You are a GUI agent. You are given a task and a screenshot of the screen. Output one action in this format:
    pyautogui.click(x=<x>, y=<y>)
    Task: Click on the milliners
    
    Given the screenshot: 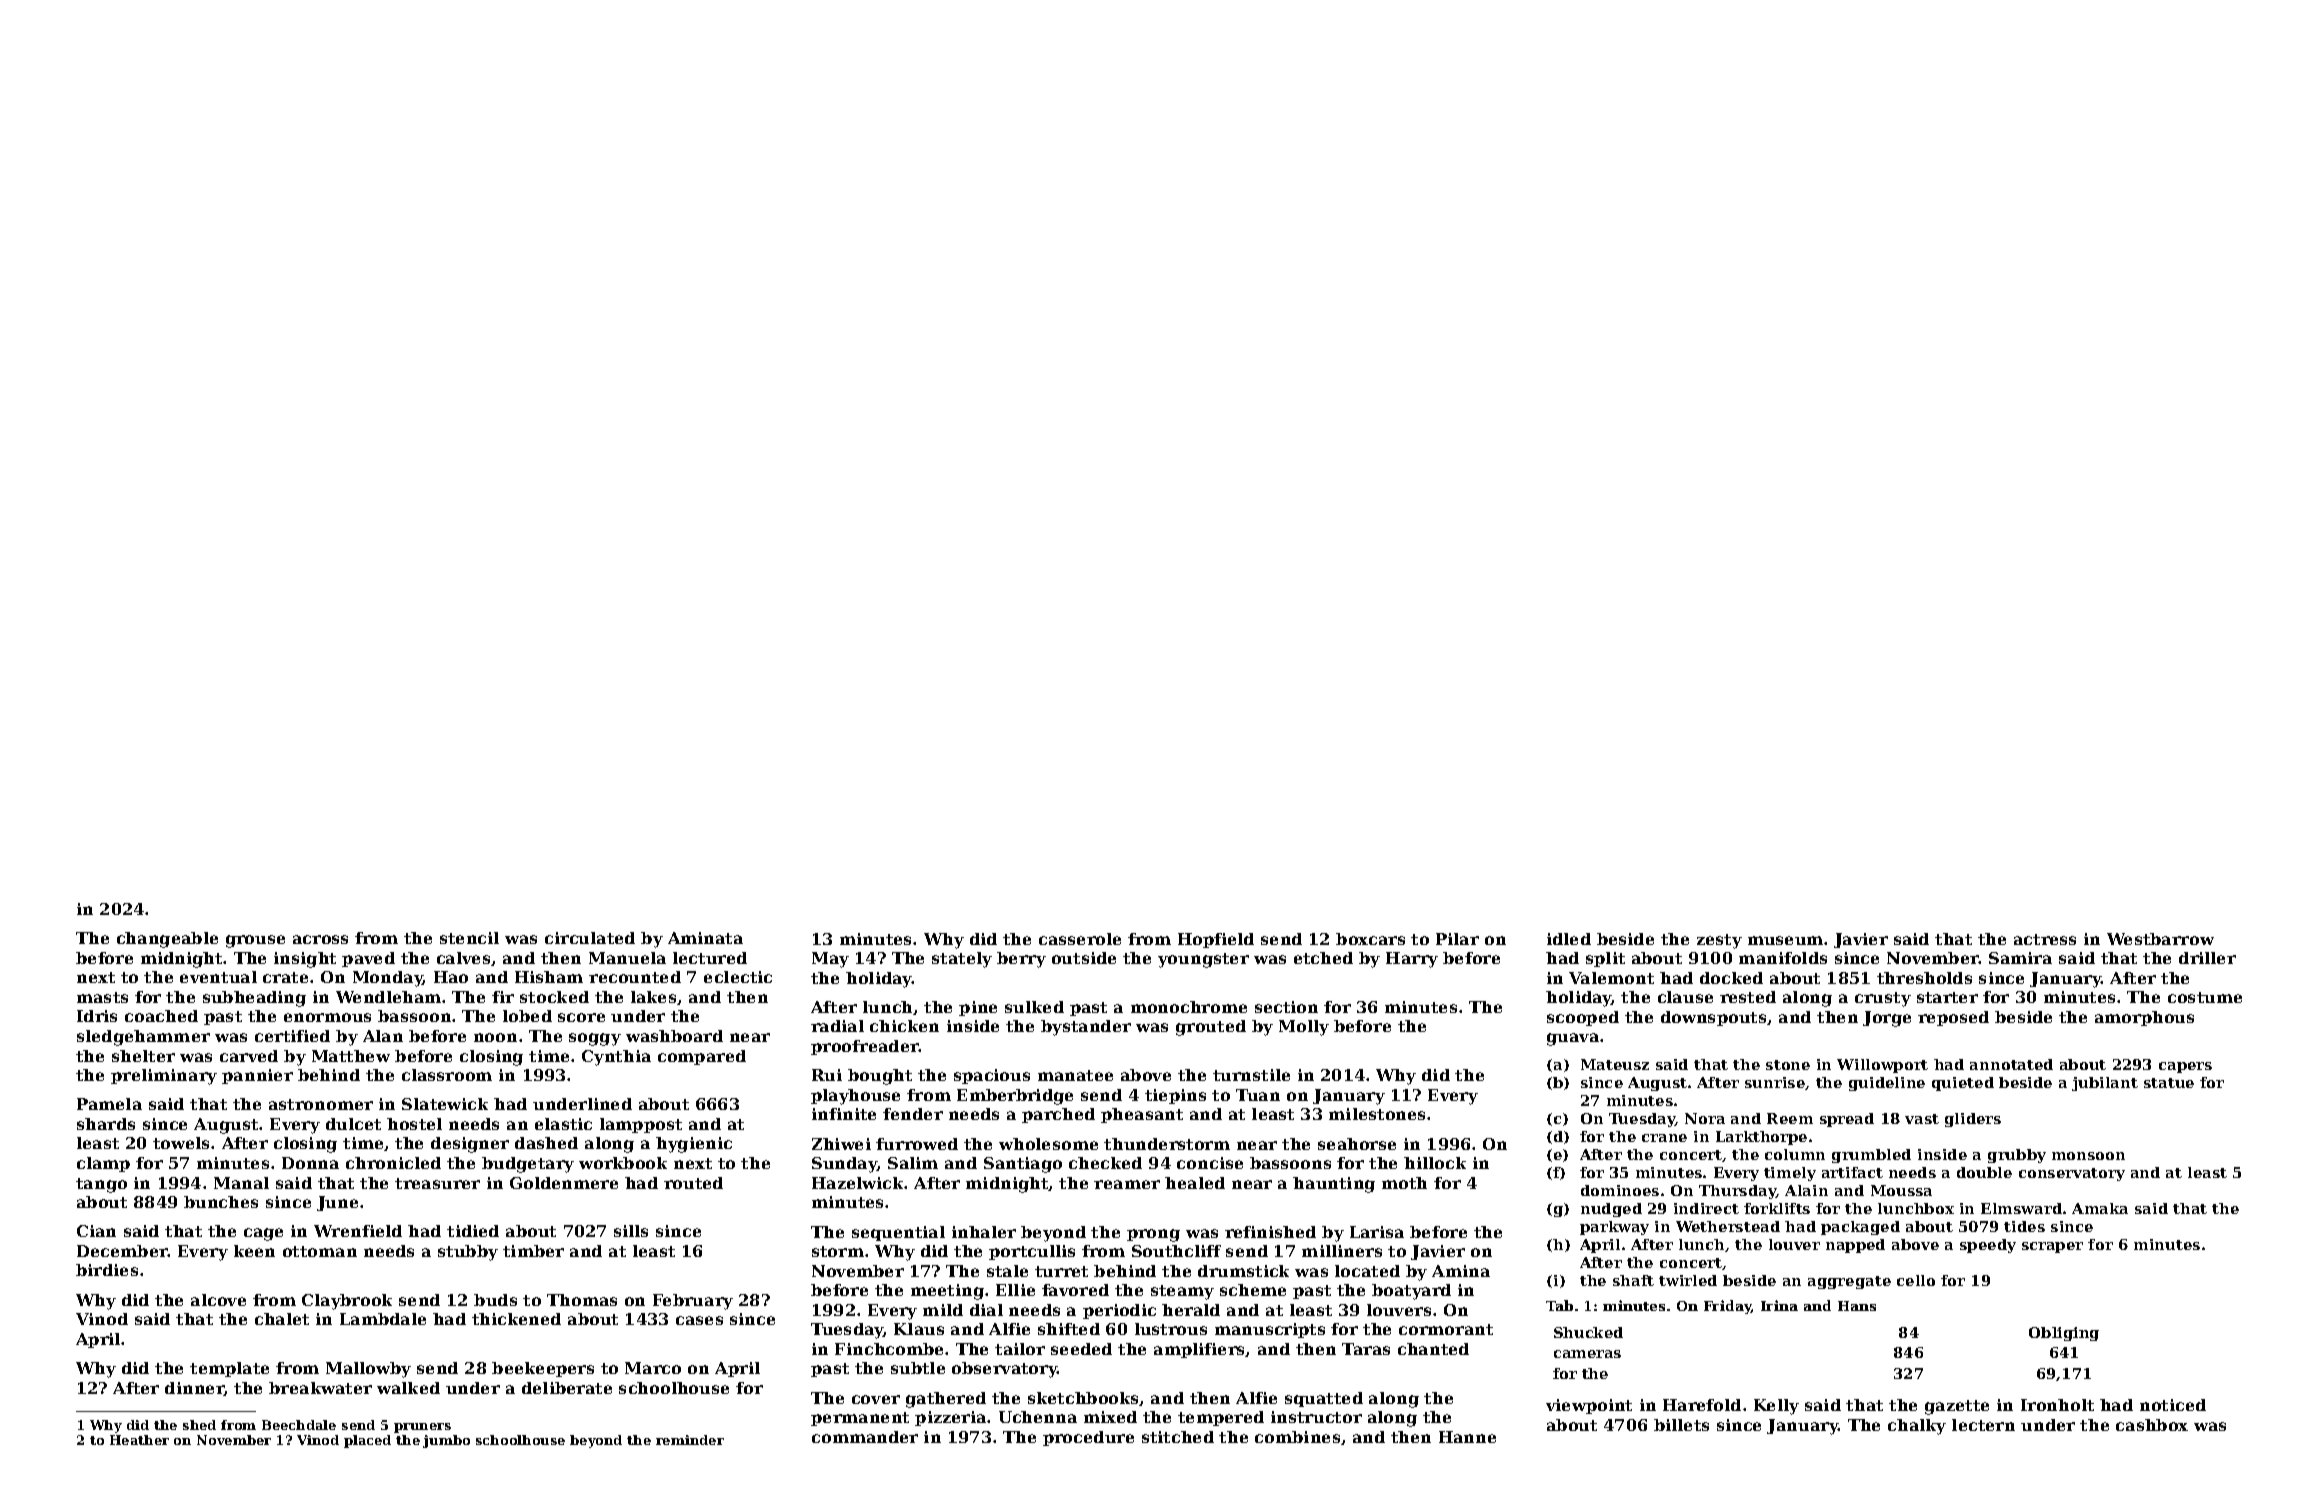 What is the action you would take?
    pyautogui.click(x=1342, y=1251)
